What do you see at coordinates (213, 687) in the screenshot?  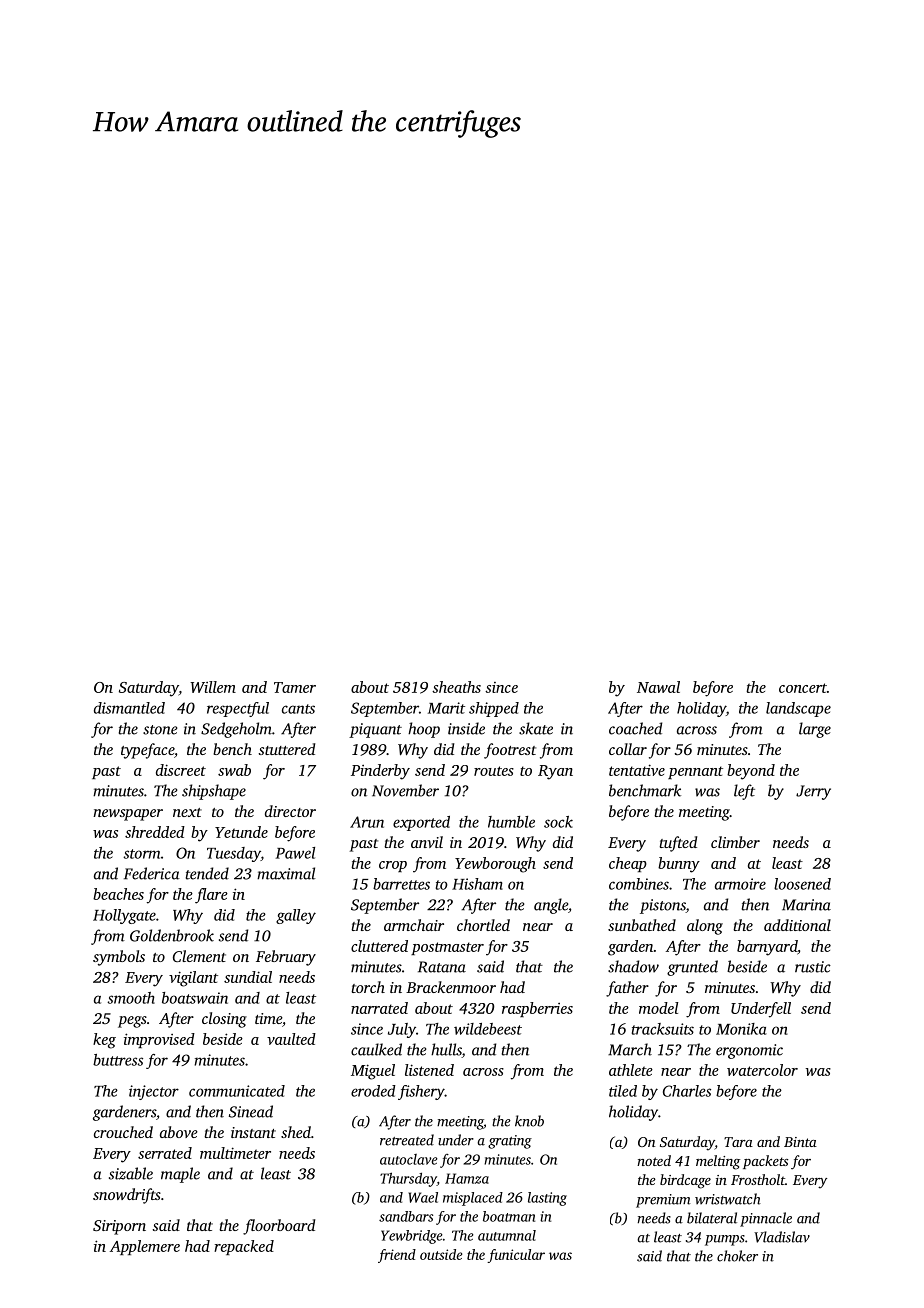 I see `Willem` at bounding box center [213, 687].
